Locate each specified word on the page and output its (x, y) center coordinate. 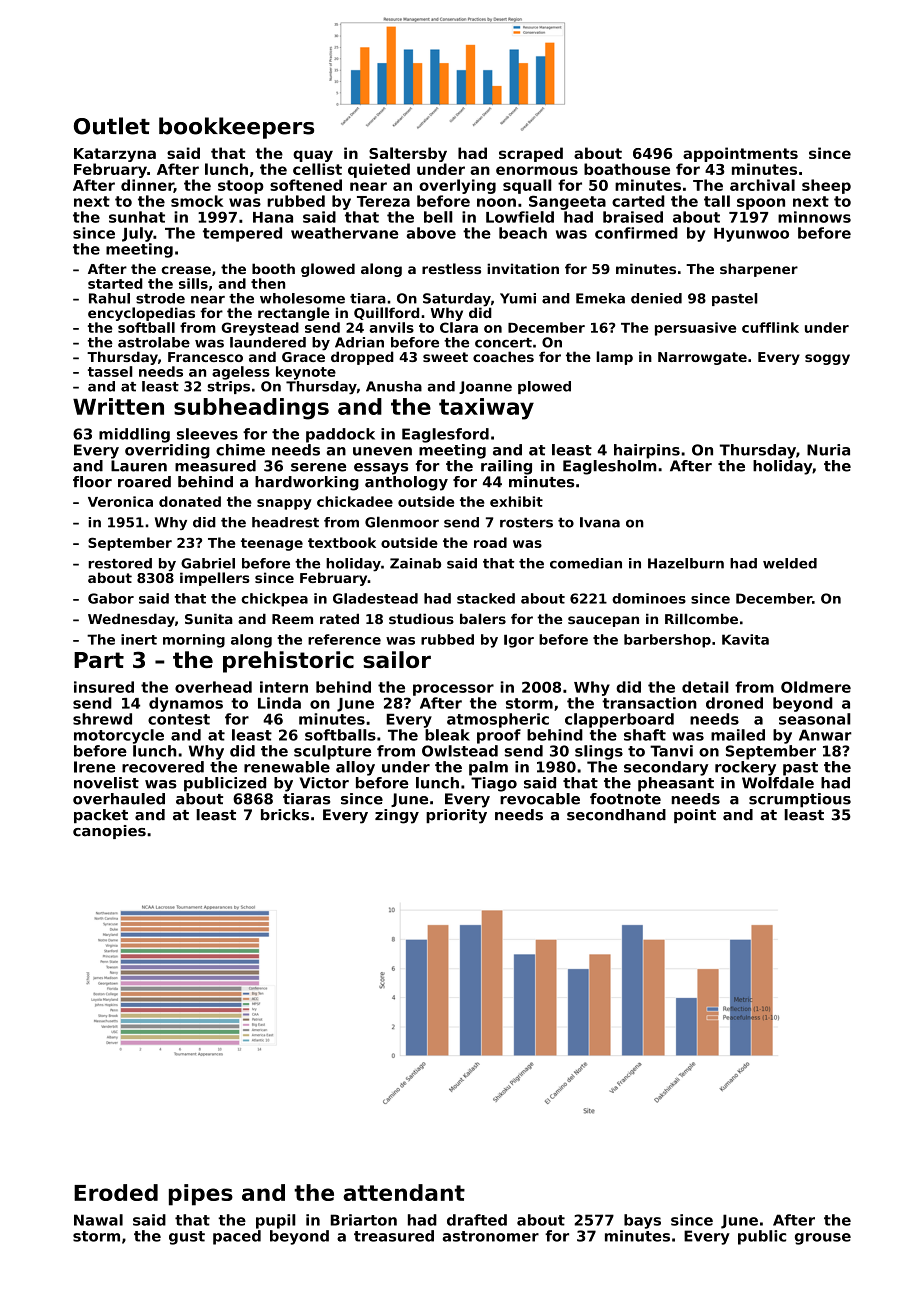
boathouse (627, 169)
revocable (540, 799)
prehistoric (288, 662)
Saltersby (408, 154)
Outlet (112, 126)
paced (237, 1237)
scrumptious (800, 800)
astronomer (491, 1236)
